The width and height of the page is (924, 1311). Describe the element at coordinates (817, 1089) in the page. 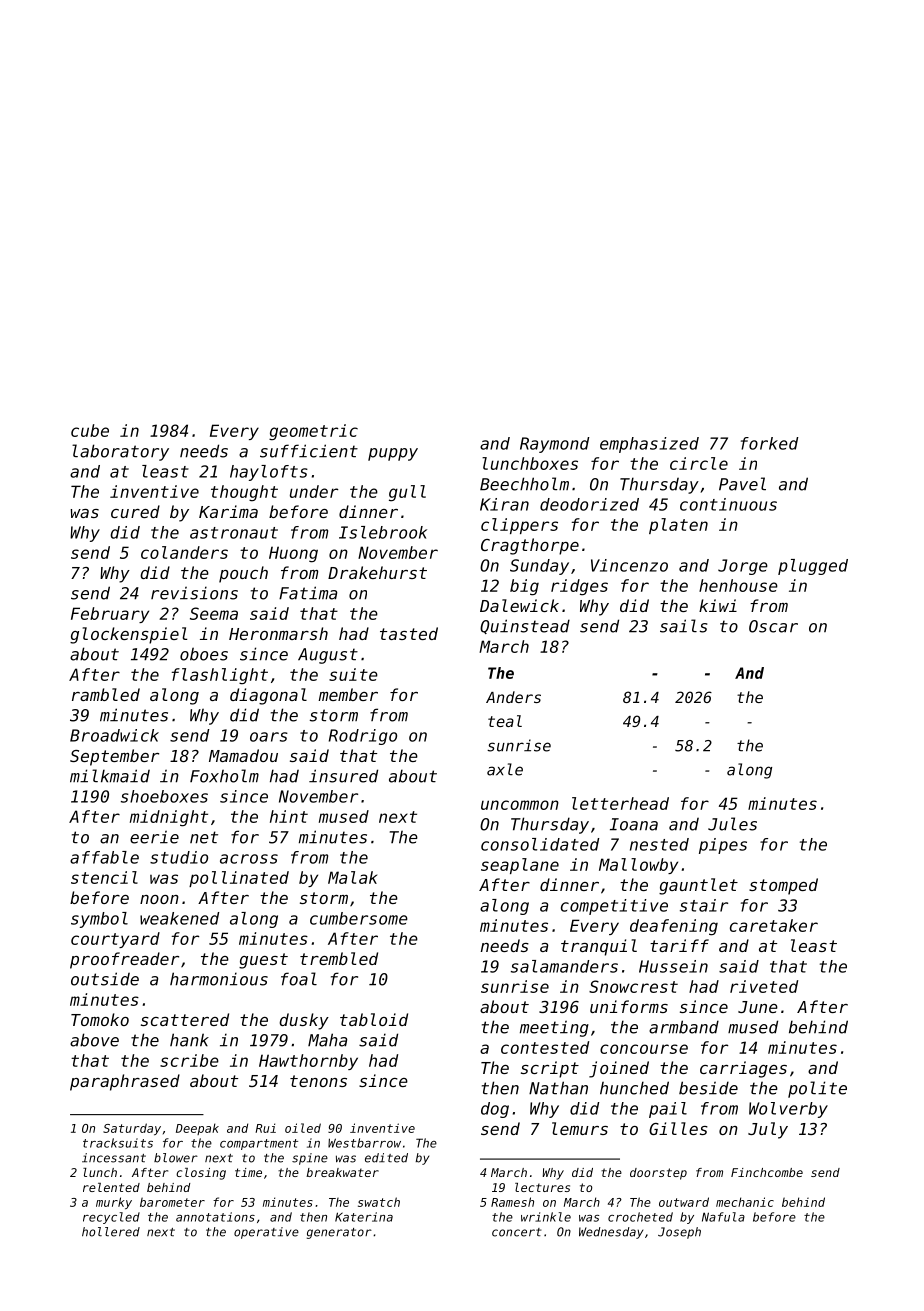

I see `polite` at that location.
